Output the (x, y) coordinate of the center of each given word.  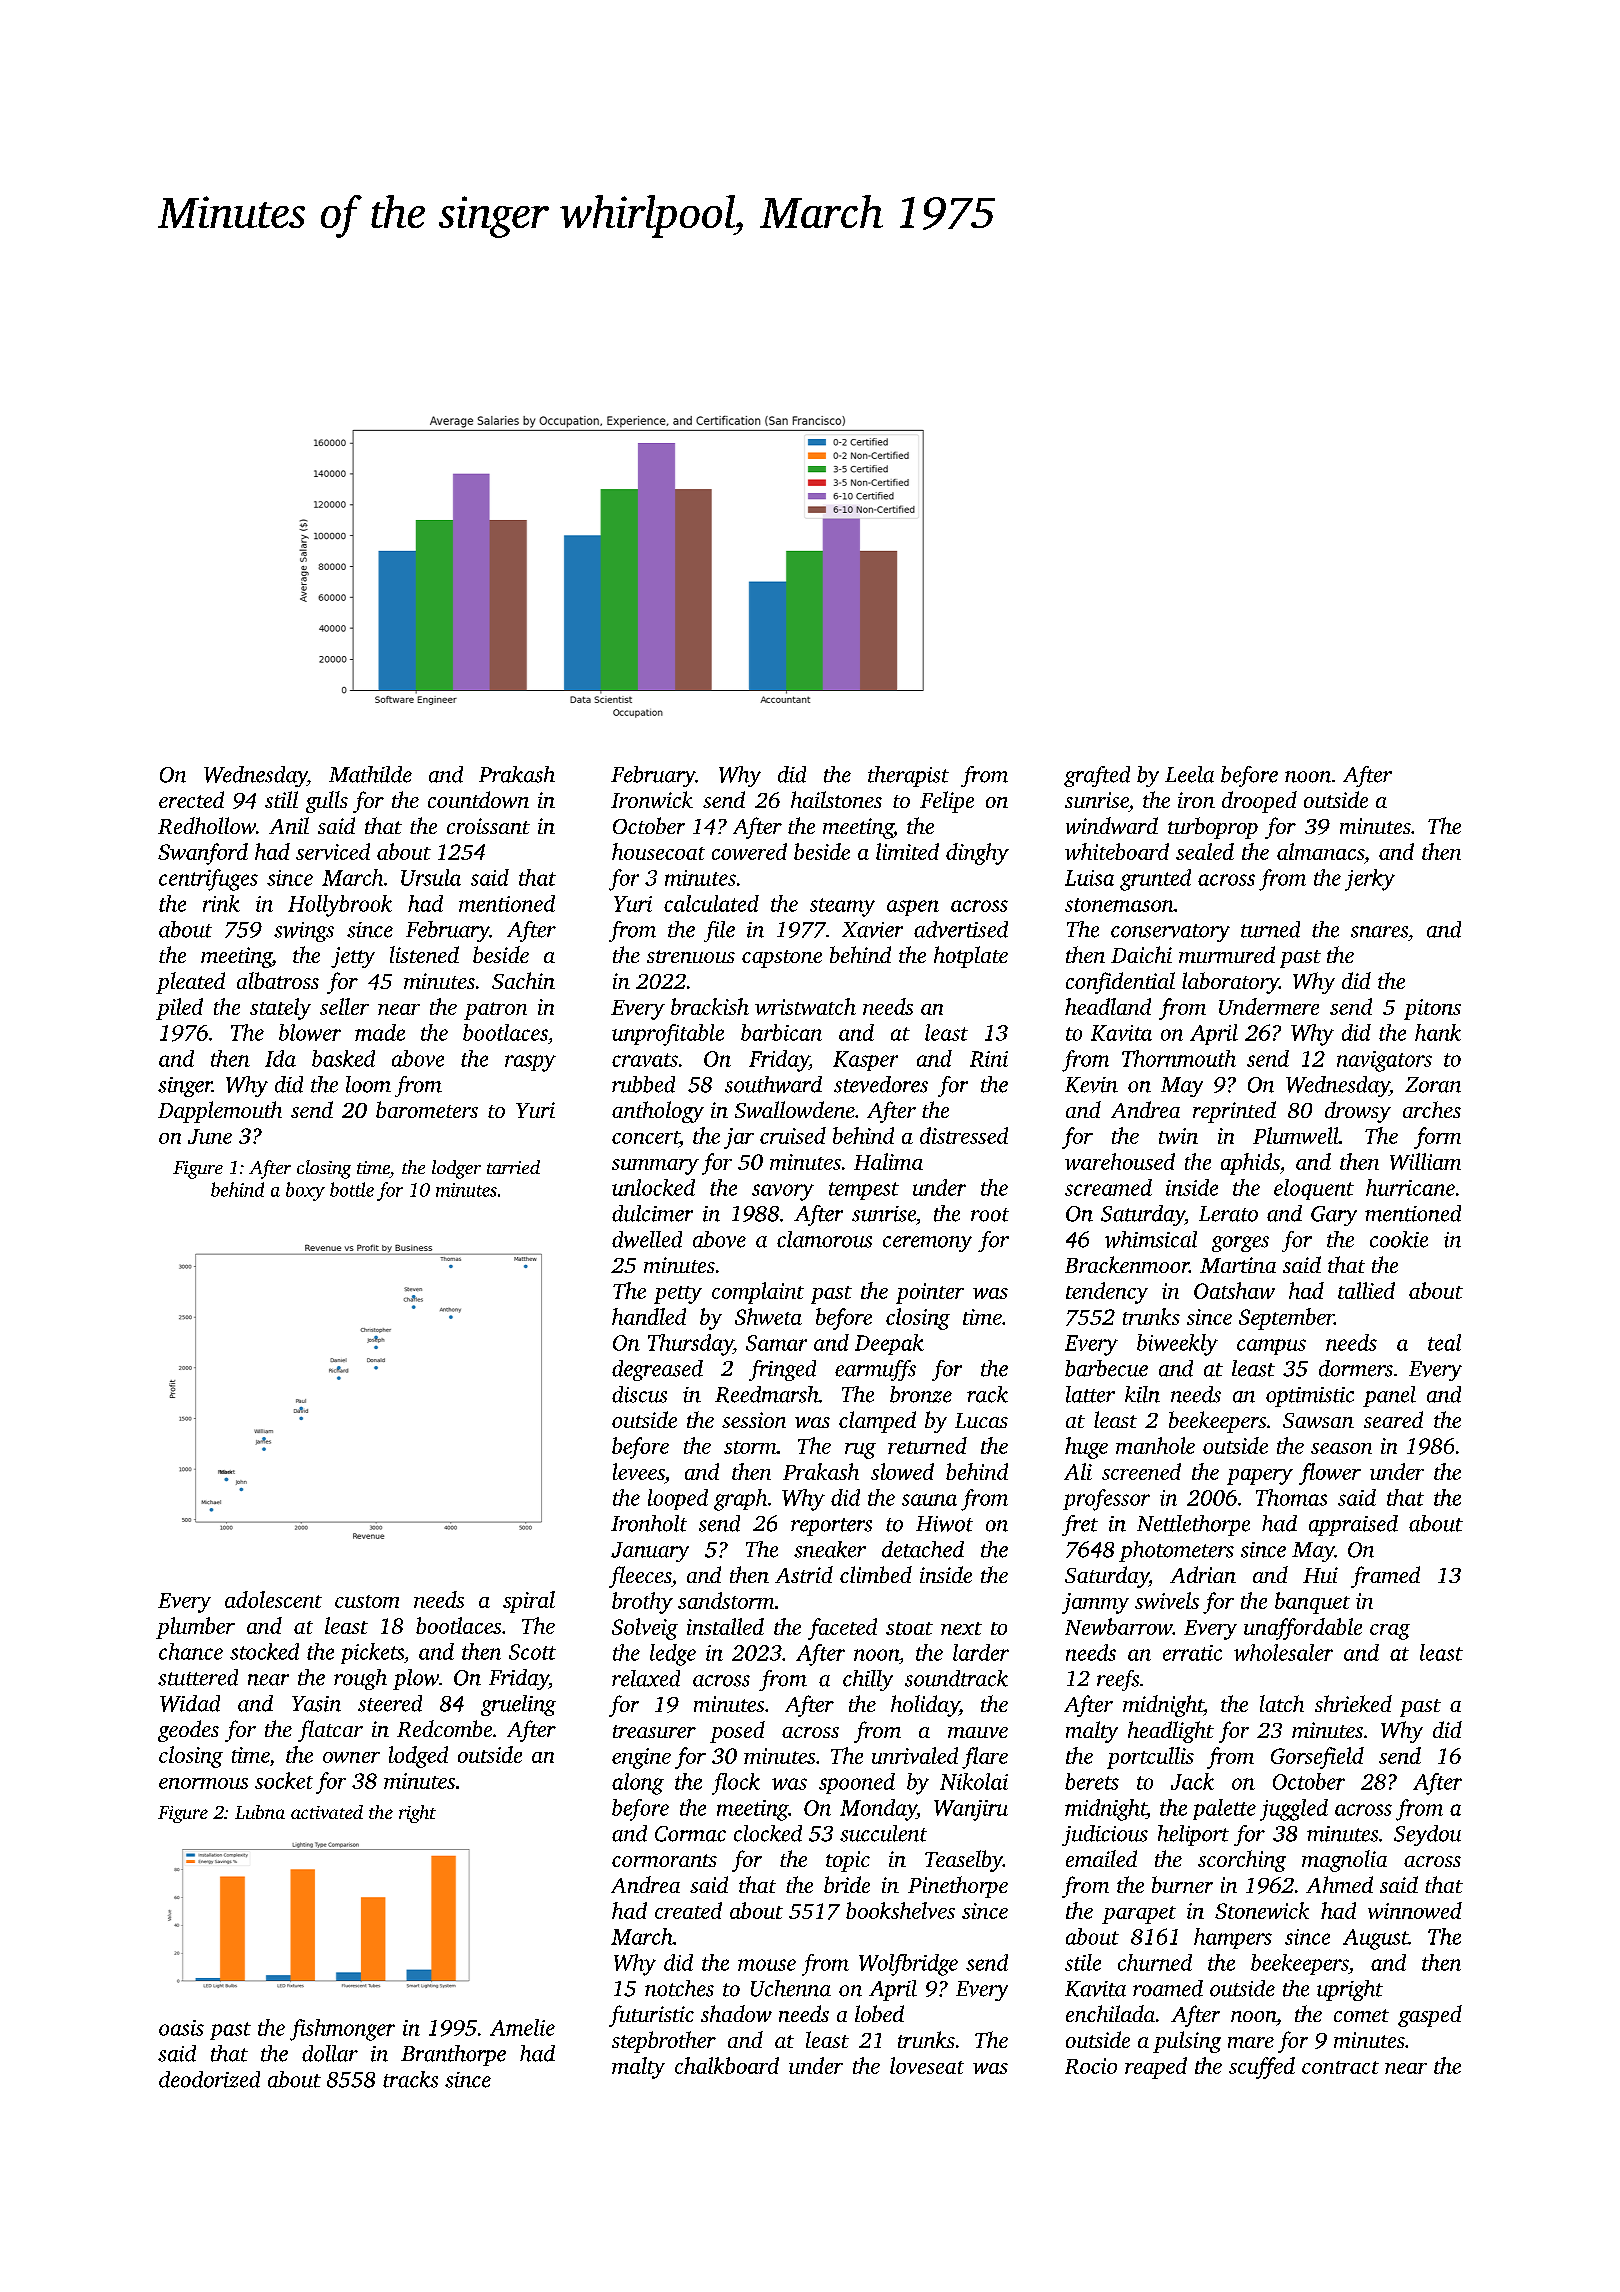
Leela (1189, 774)
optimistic (1310, 1397)
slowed (902, 1471)
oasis (181, 2028)
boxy (305, 1191)
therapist (908, 776)
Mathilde (370, 774)
